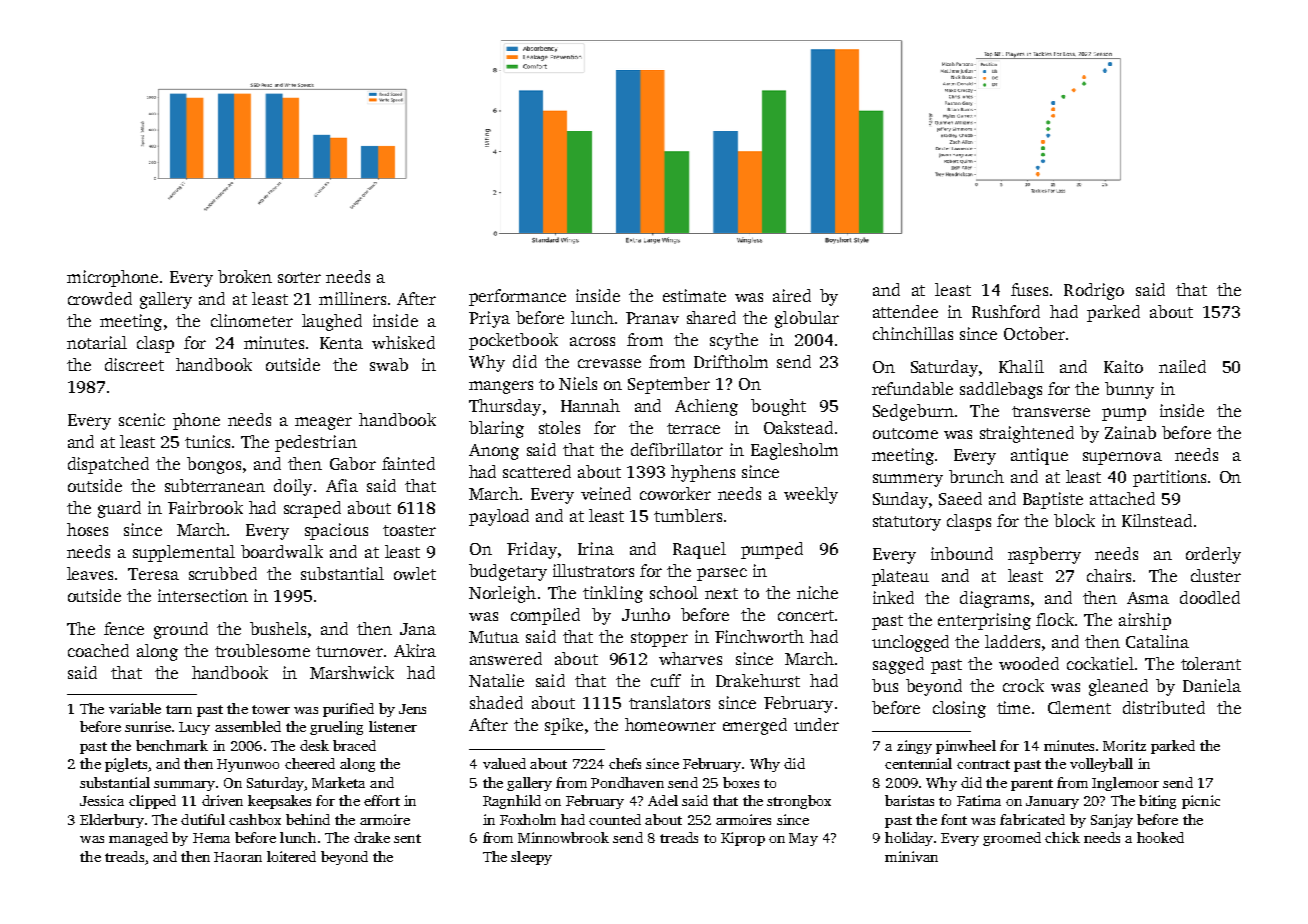  Describe the element at coordinates (291, 856) in the screenshot. I see `loitered` at that location.
